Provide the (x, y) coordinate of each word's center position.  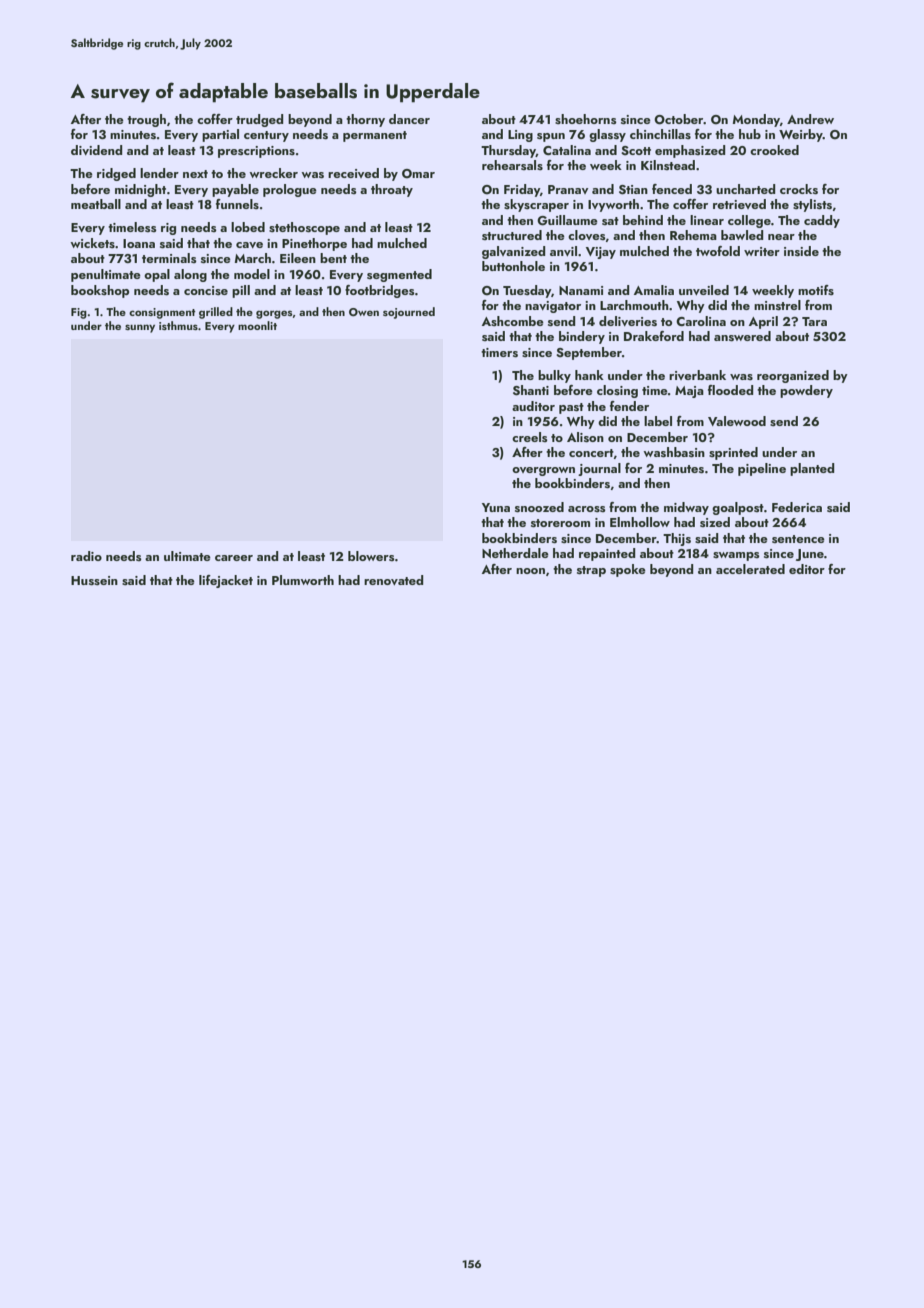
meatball (96, 204)
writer (762, 251)
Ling (520, 136)
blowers (371, 556)
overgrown (543, 471)
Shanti (531, 390)
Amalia (654, 290)
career (234, 558)
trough (146, 120)
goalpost (738, 508)
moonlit (257, 325)
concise (206, 290)
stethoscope (304, 228)
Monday (756, 120)
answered (742, 336)
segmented (399, 275)
